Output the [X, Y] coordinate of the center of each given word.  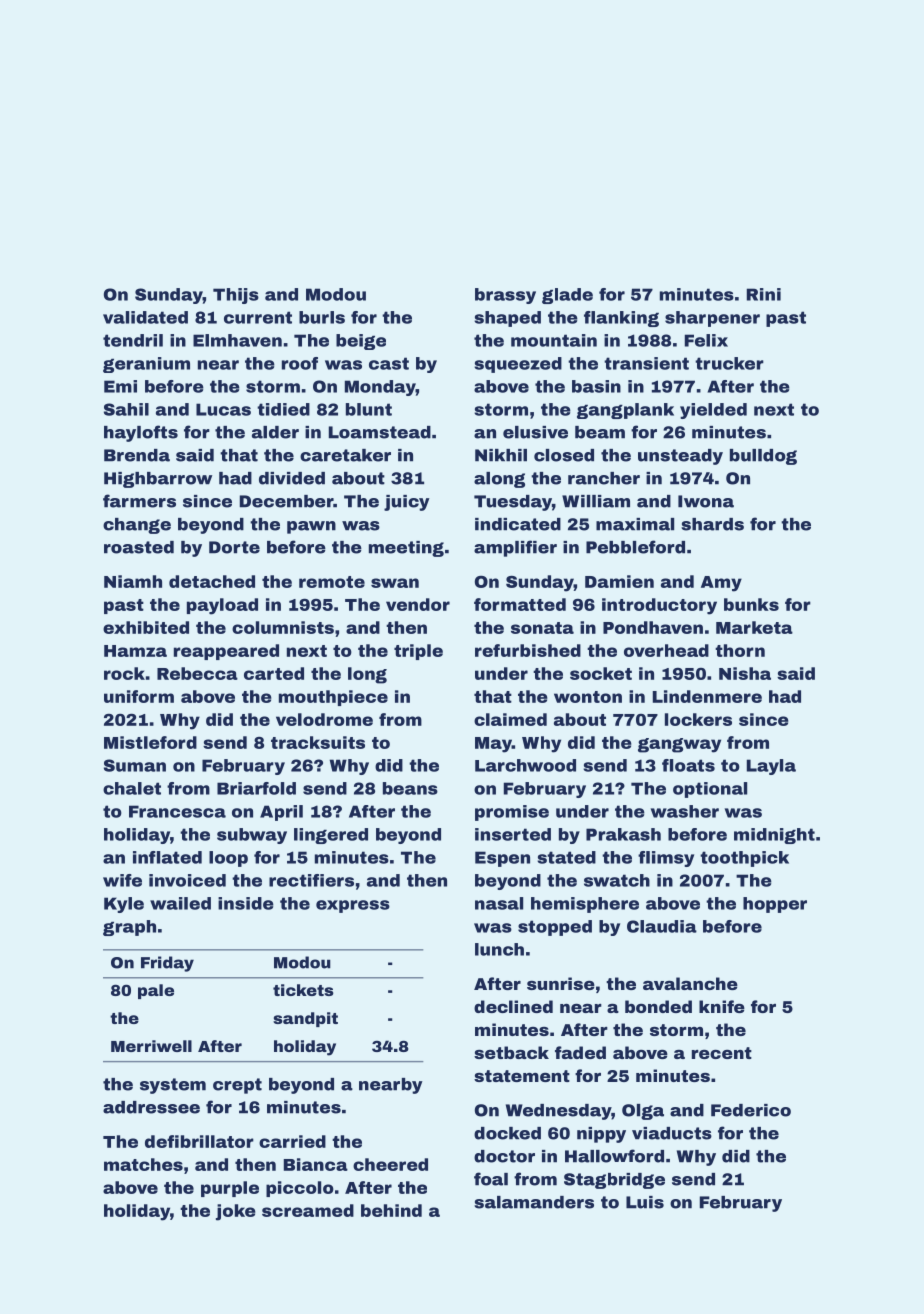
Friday [167, 964]
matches [143, 1164]
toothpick [744, 859]
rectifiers [311, 880]
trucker [729, 363]
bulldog [763, 457]
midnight [774, 836]
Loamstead [380, 432]
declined [513, 1006]
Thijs [236, 296]
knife [722, 1006]
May [493, 745]
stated [566, 857]
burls [322, 317]
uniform [139, 696]
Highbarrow [158, 480]
